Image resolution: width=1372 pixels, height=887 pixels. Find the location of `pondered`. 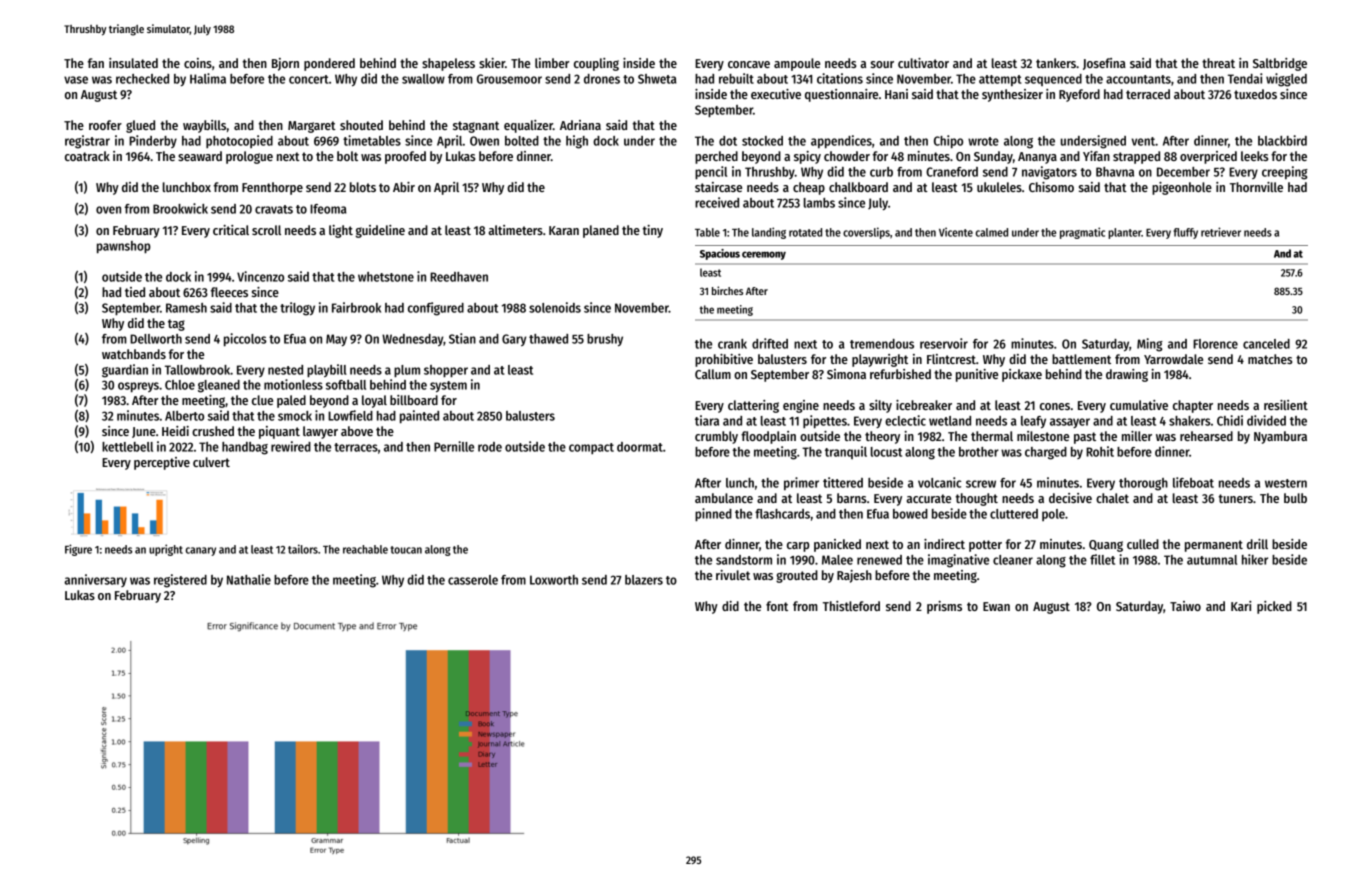

pondered is located at coordinates (329, 64).
